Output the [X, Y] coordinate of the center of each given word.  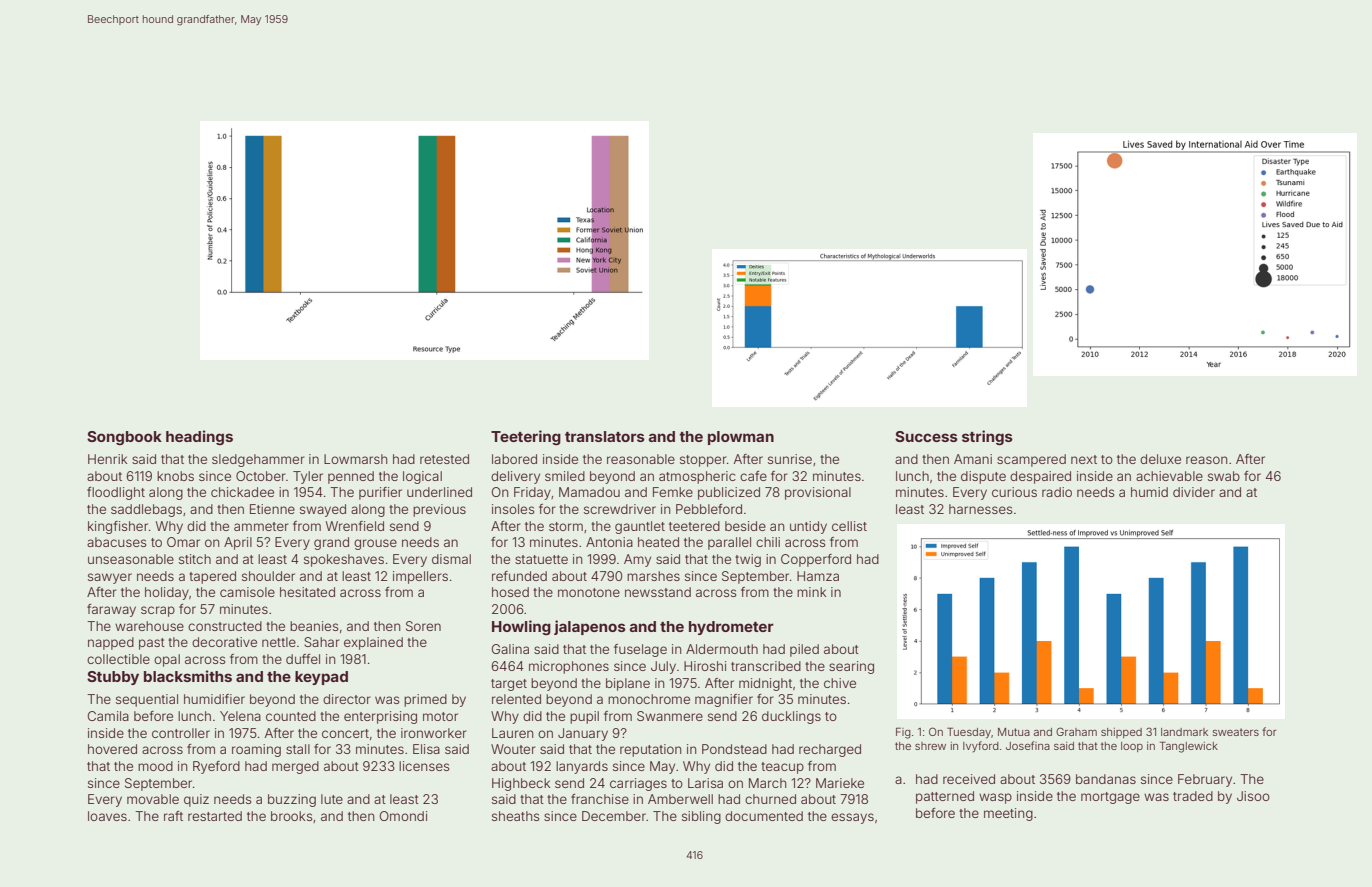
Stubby [113, 678]
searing [851, 667]
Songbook [124, 438]
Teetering [526, 437]
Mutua [1014, 732]
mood [155, 766]
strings [987, 438]
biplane [628, 684]
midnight [765, 684]
